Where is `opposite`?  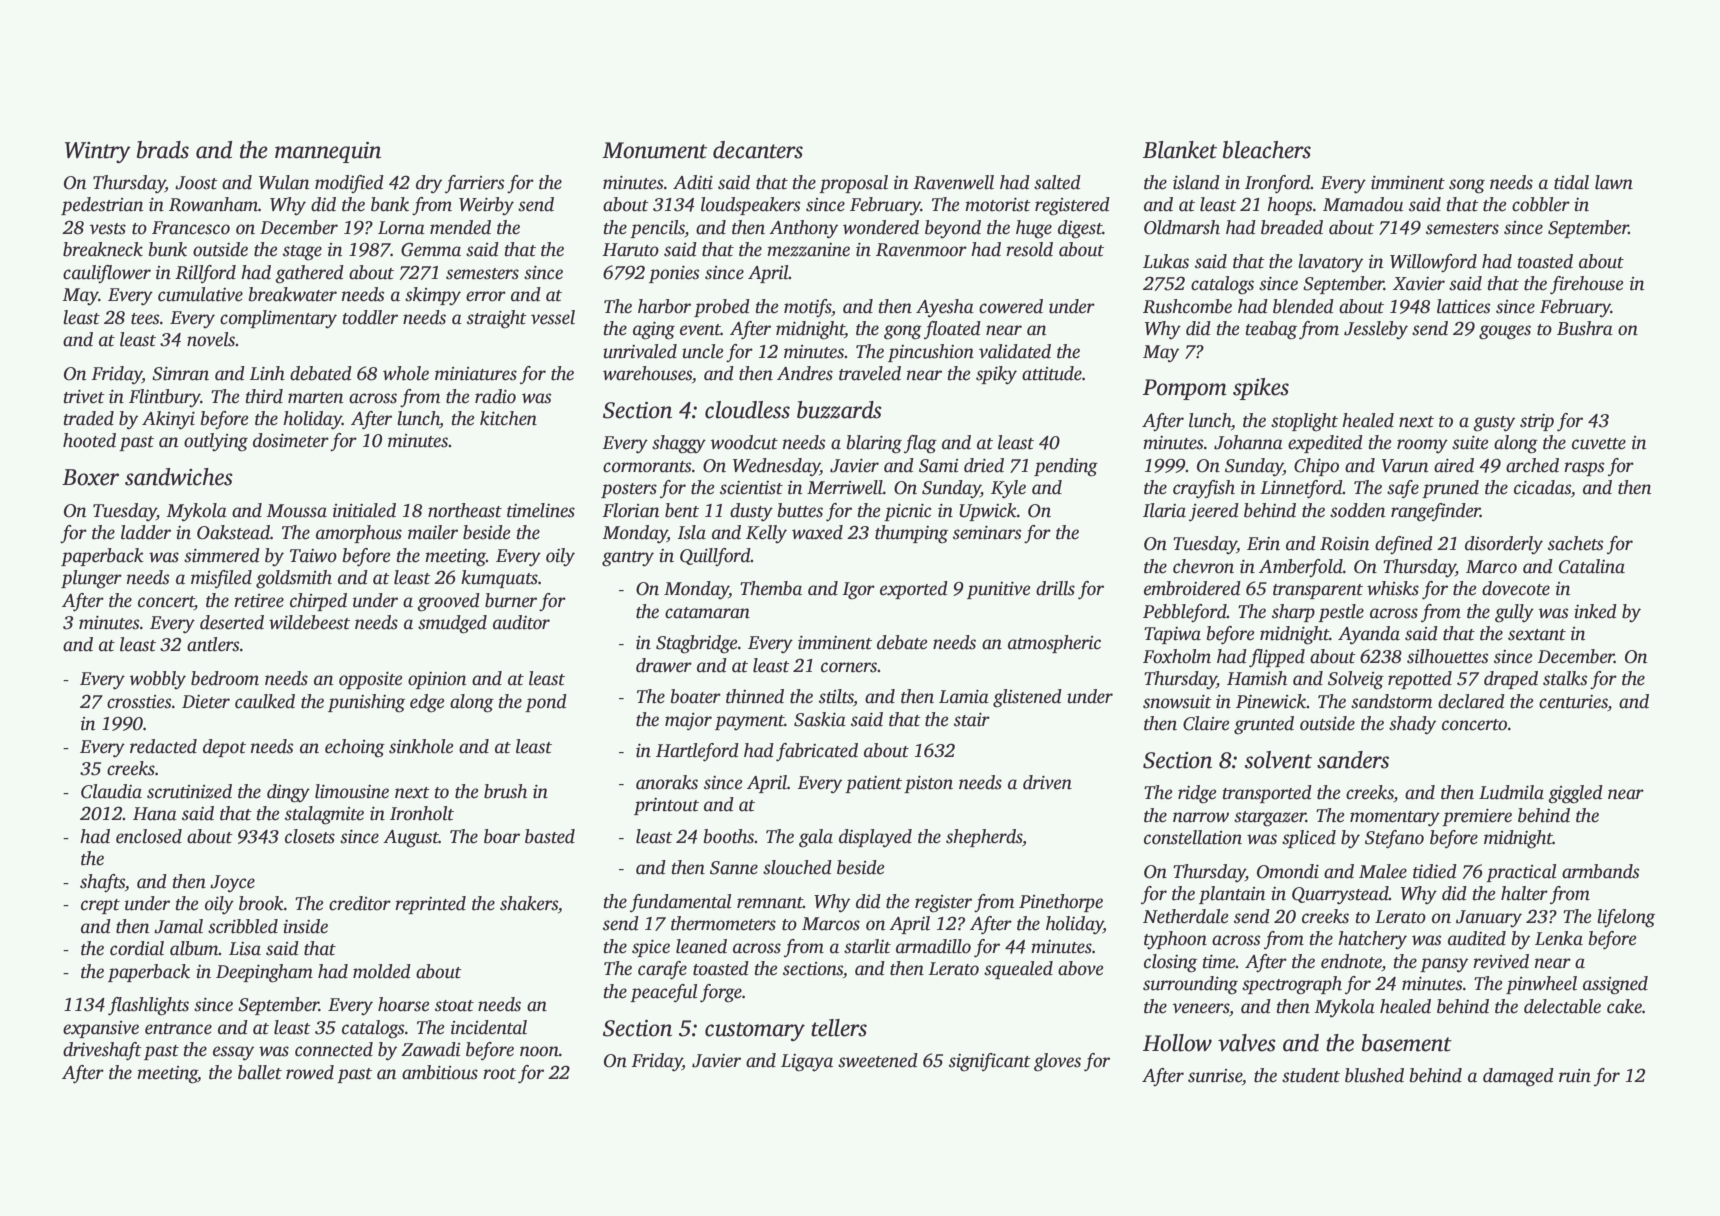
opposite is located at coordinates (371, 680).
